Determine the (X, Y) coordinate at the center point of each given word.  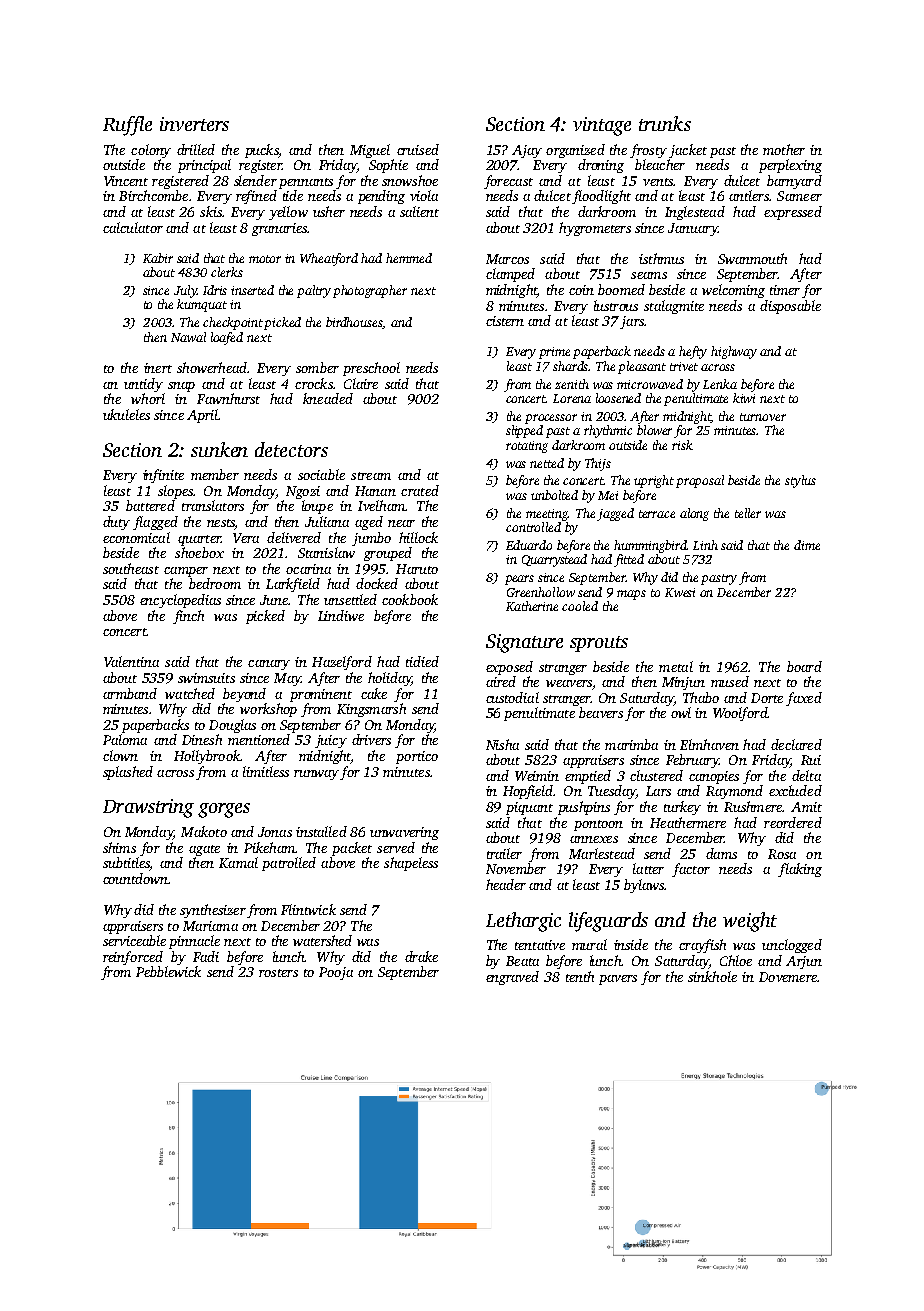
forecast (508, 182)
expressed (793, 213)
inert (158, 368)
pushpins (584, 808)
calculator (133, 227)
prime (554, 353)
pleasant (642, 367)
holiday (390, 679)
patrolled (289, 864)
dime (807, 545)
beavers (601, 712)
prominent (321, 695)
